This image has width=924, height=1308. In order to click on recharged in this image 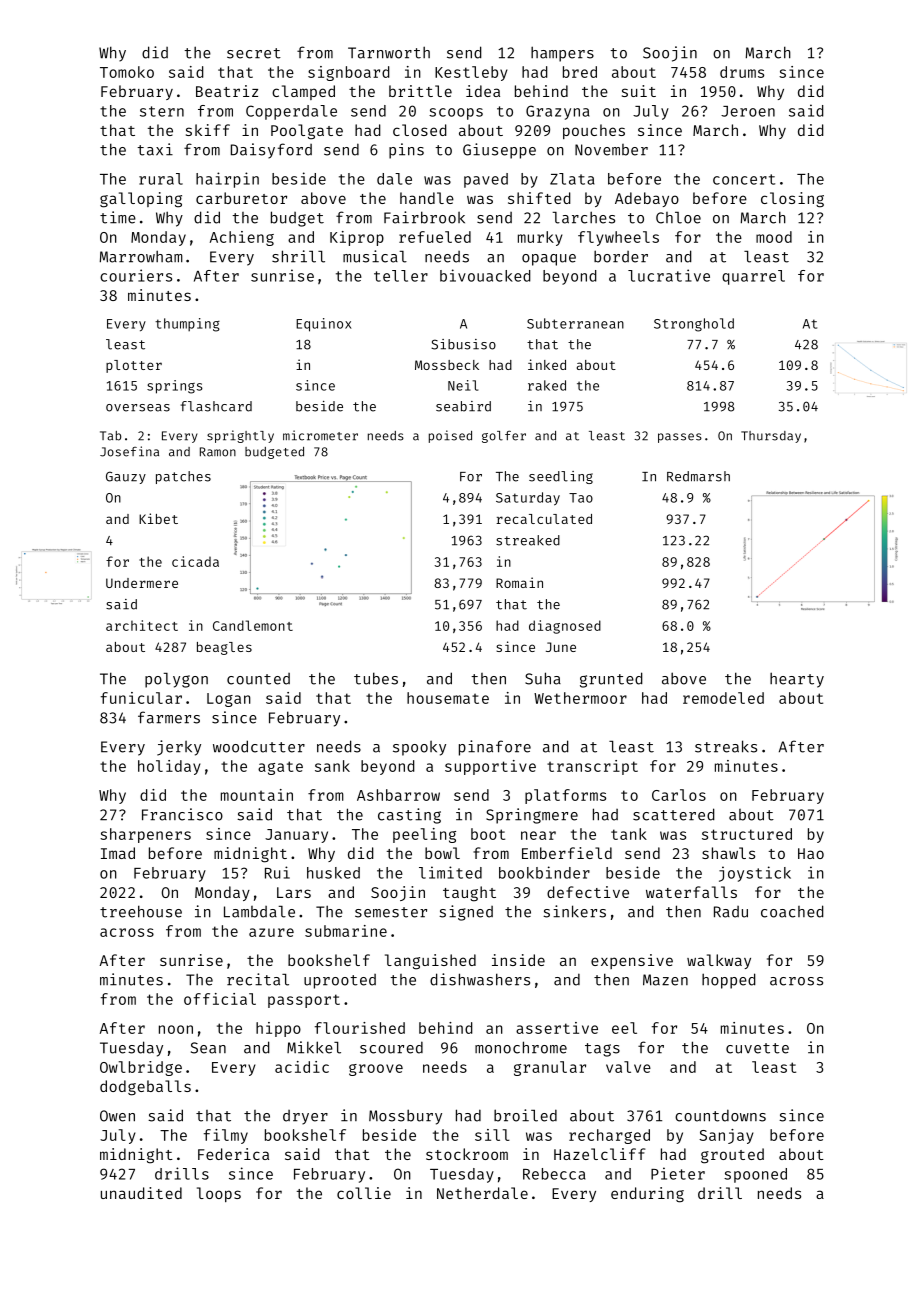, I will do `click(609, 1136)`.
